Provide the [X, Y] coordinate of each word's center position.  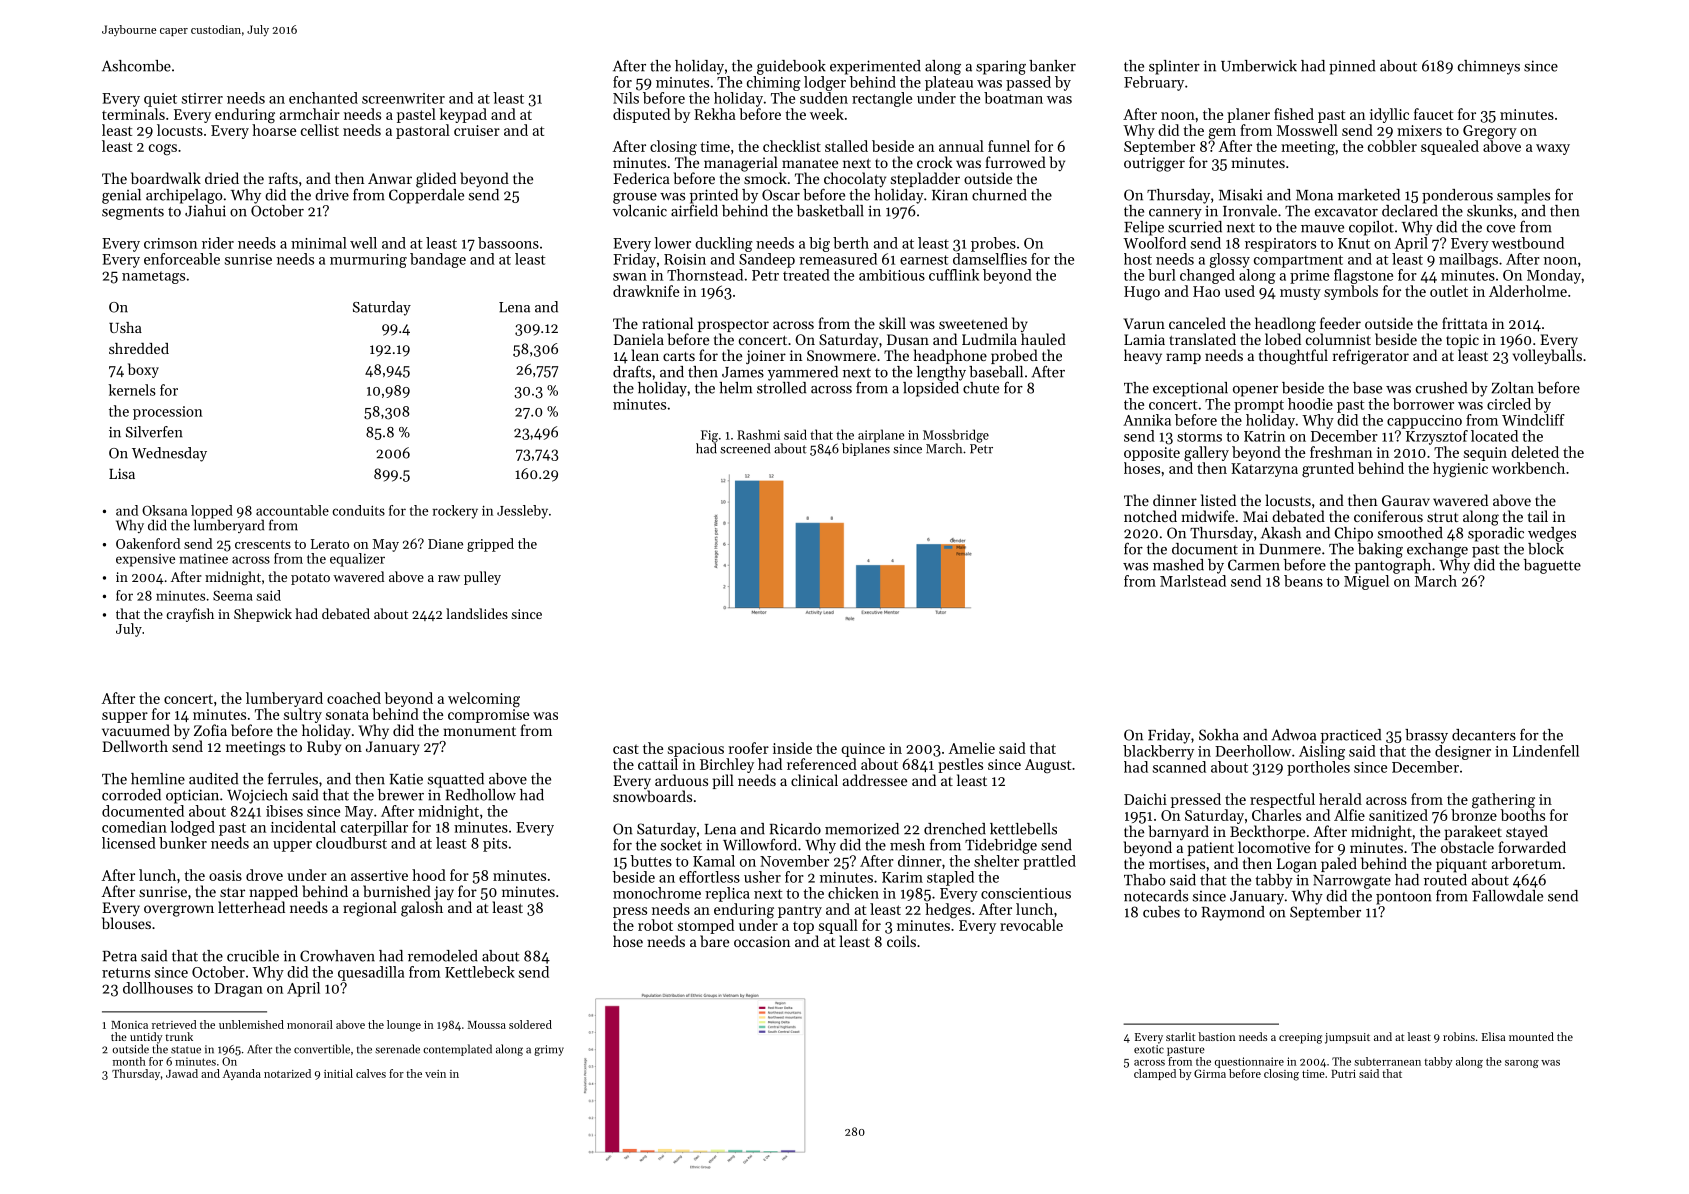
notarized [287, 1073]
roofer [748, 748]
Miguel [1366, 582]
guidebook [791, 67]
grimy [549, 1050]
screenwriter [403, 98]
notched [1150, 516]
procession [168, 413]
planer [1248, 115]
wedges [1552, 534]
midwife [1208, 516]
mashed [1178, 565]
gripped [490, 545]
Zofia [210, 730]
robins [1459, 1036]
